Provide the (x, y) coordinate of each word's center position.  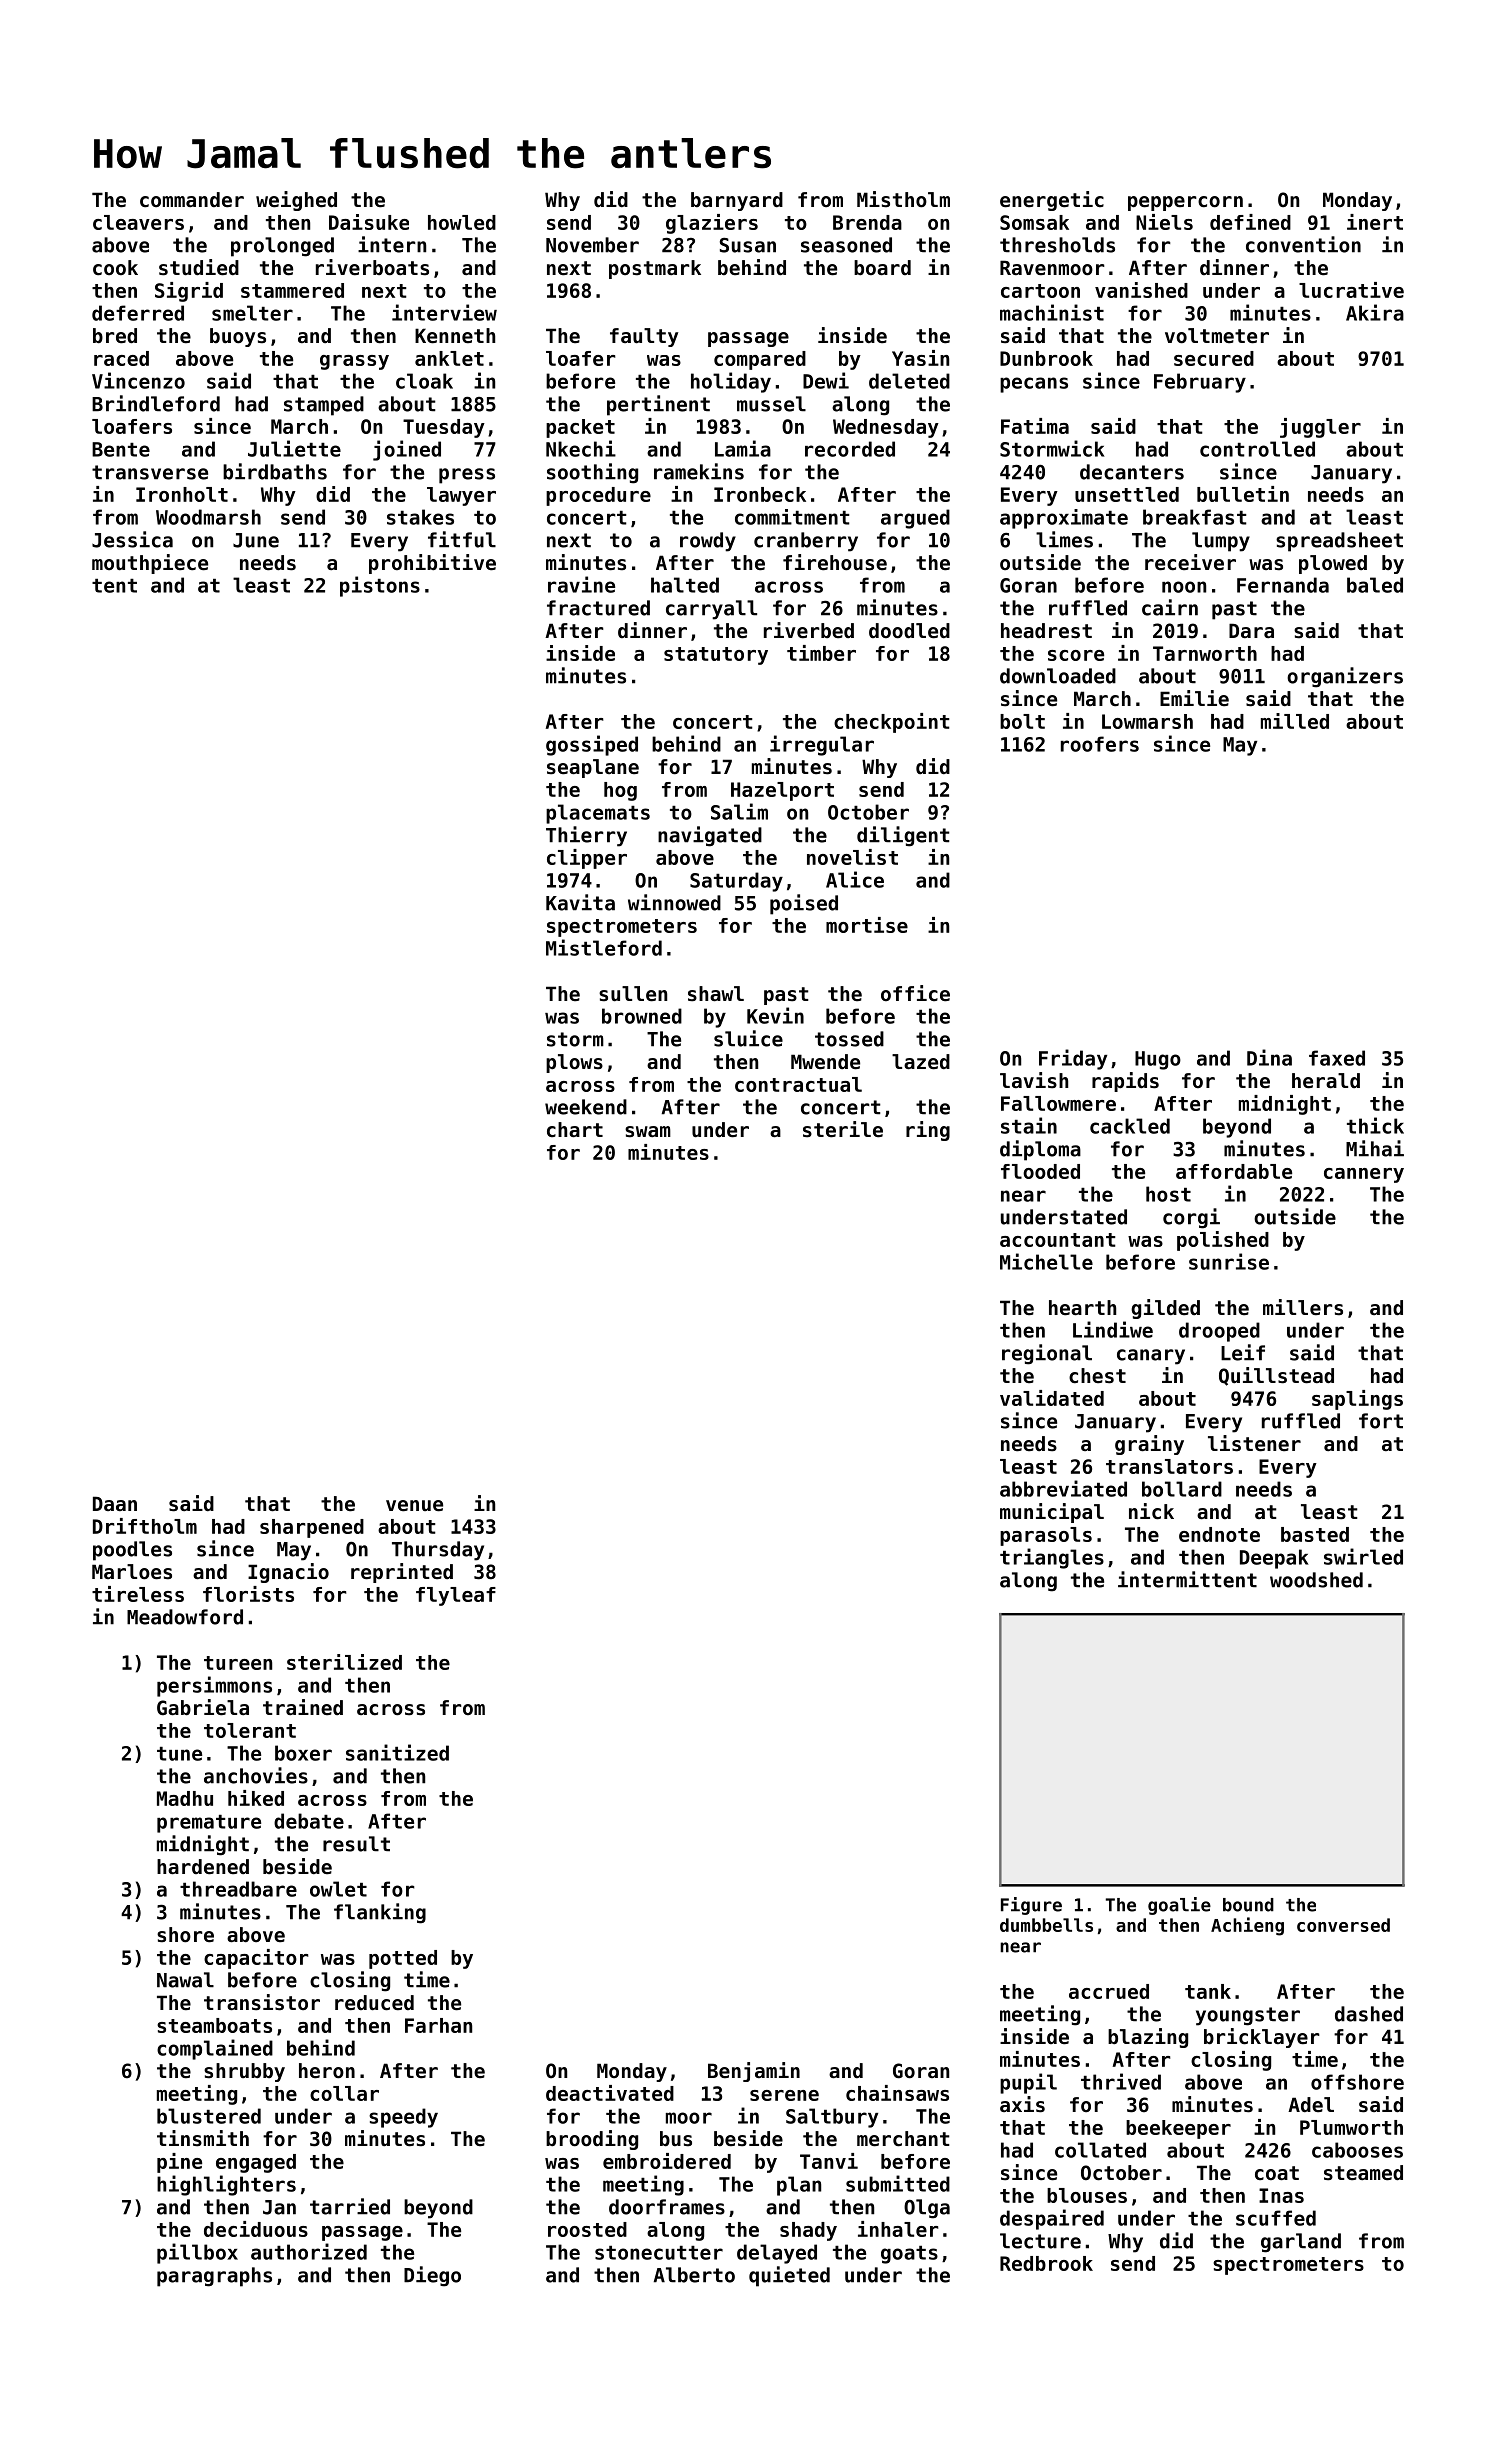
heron (327, 2071)
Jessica (132, 539)
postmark (655, 269)
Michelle (1046, 1261)
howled (462, 222)
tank (1208, 1991)
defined (1250, 222)
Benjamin (754, 2072)
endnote (1219, 1534)
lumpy (1221, 542)
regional (1047, 1354)
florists (248, 1594)
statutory (716, 656)
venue (414, 1506)
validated (1052, 1398)
